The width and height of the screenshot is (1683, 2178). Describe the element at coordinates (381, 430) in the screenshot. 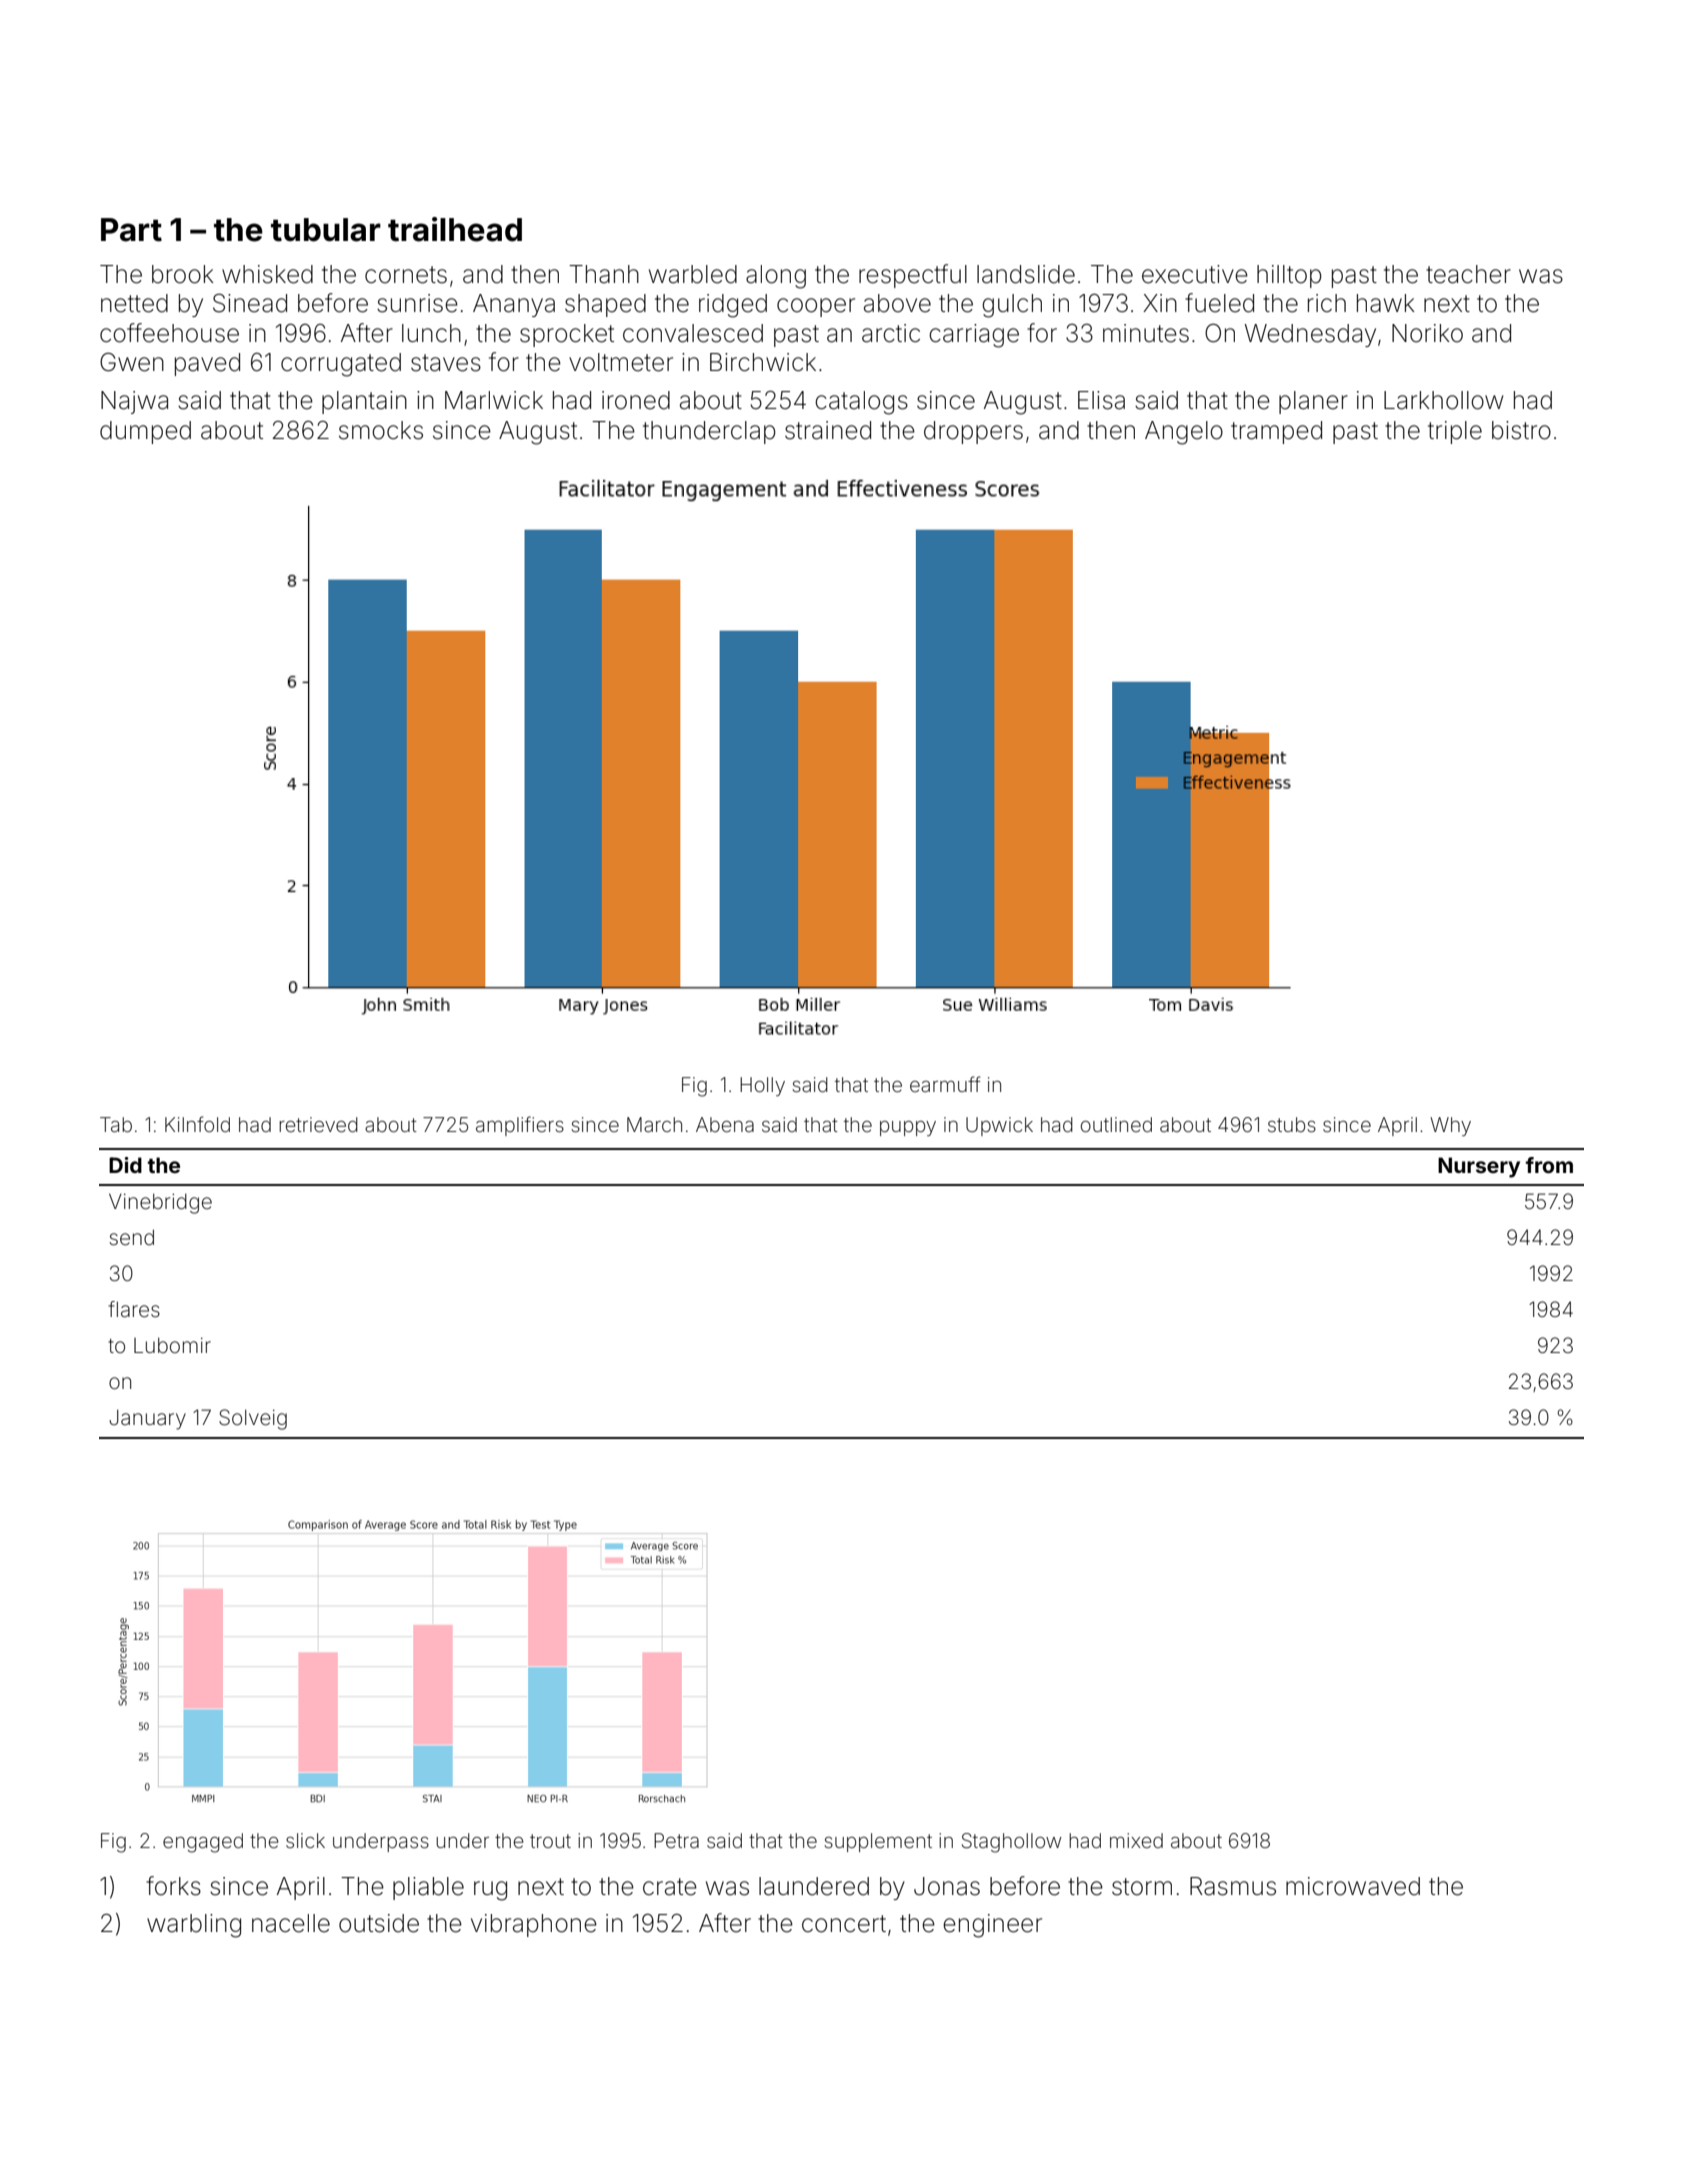

I see `smocks` at that location.
